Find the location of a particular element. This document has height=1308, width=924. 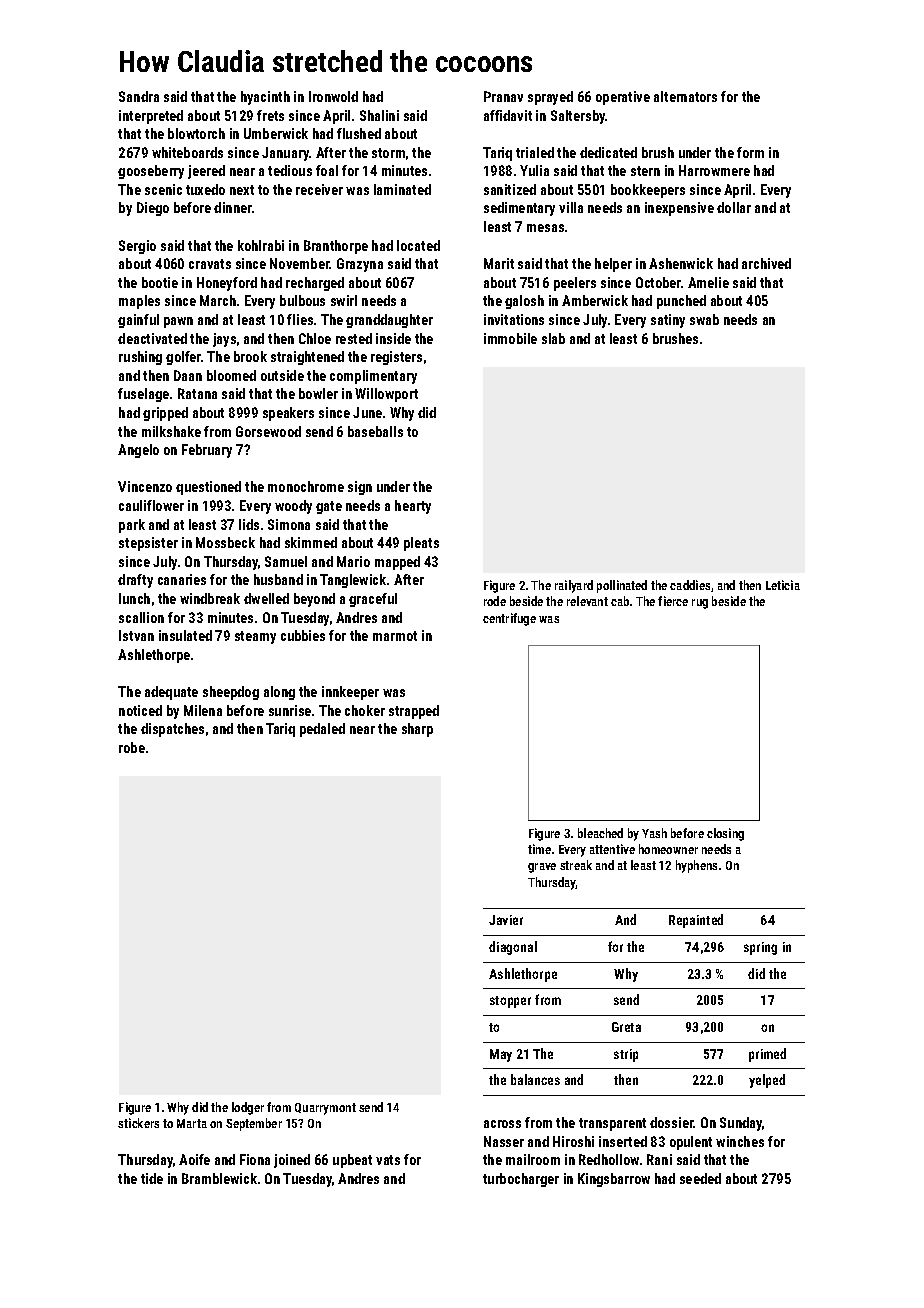

Sandra is located at coordinates (139, 96).
